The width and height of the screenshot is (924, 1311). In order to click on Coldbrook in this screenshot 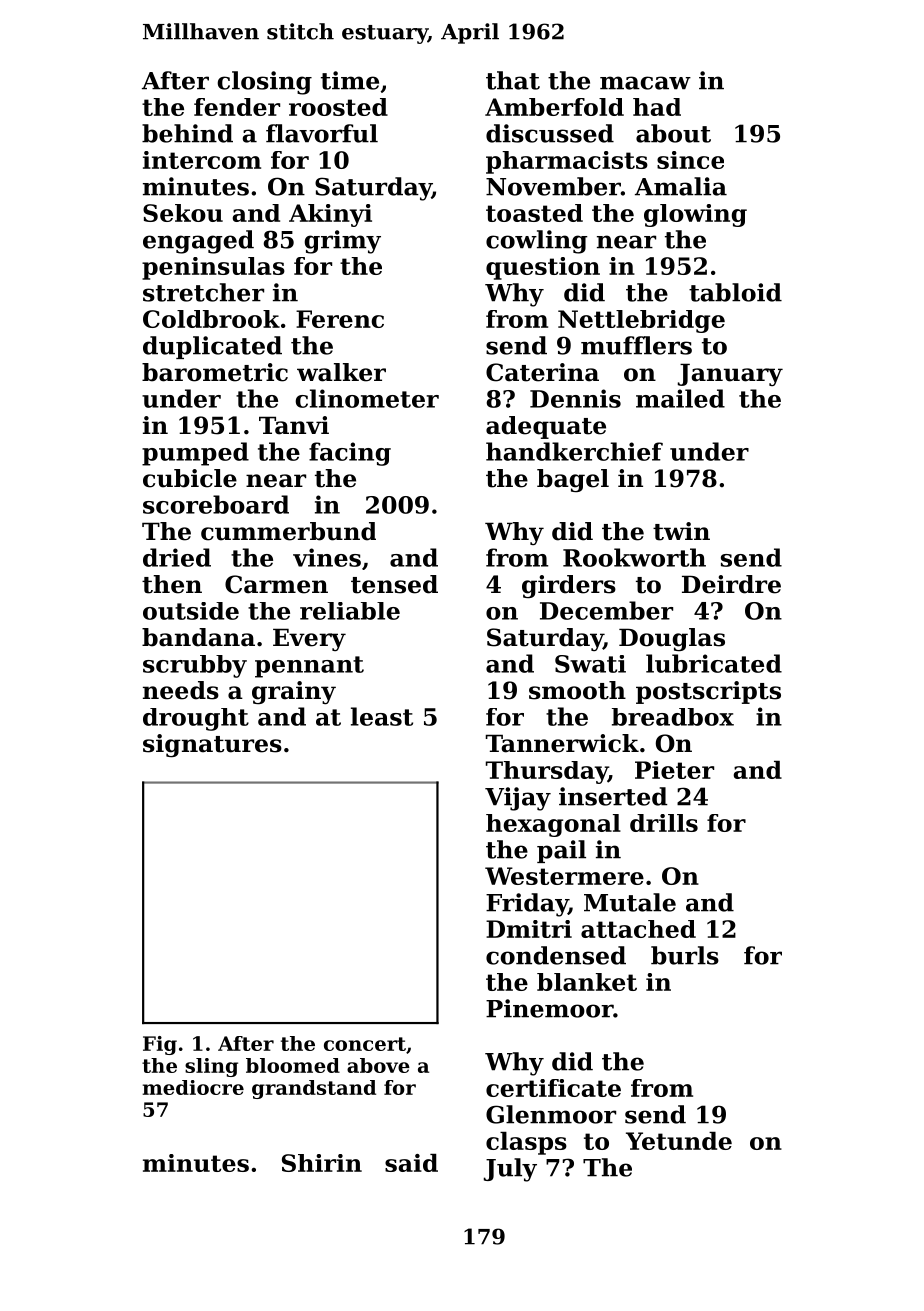, I will do `click(211, 319)`.
